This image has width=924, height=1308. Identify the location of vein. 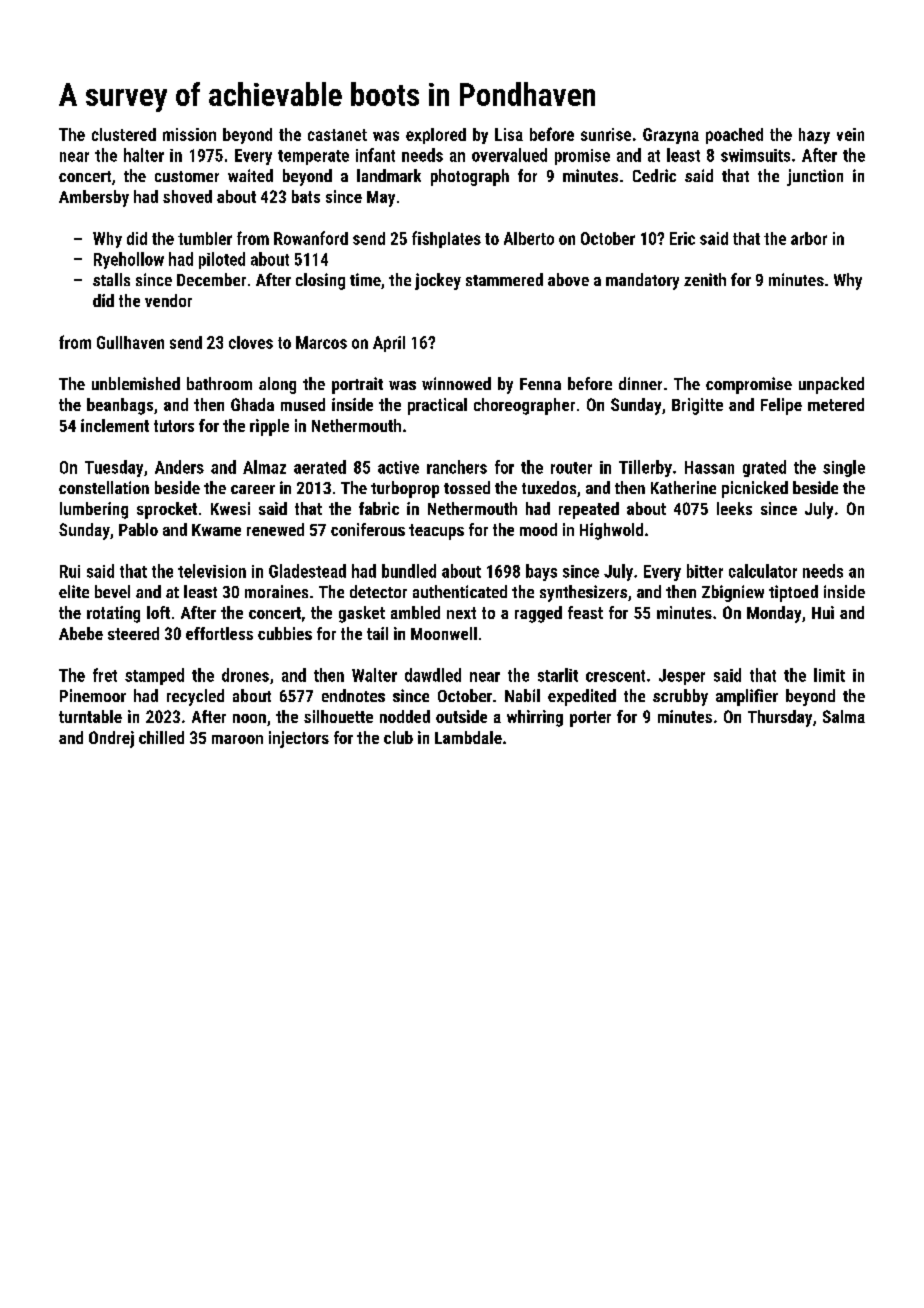
(850, 134).
